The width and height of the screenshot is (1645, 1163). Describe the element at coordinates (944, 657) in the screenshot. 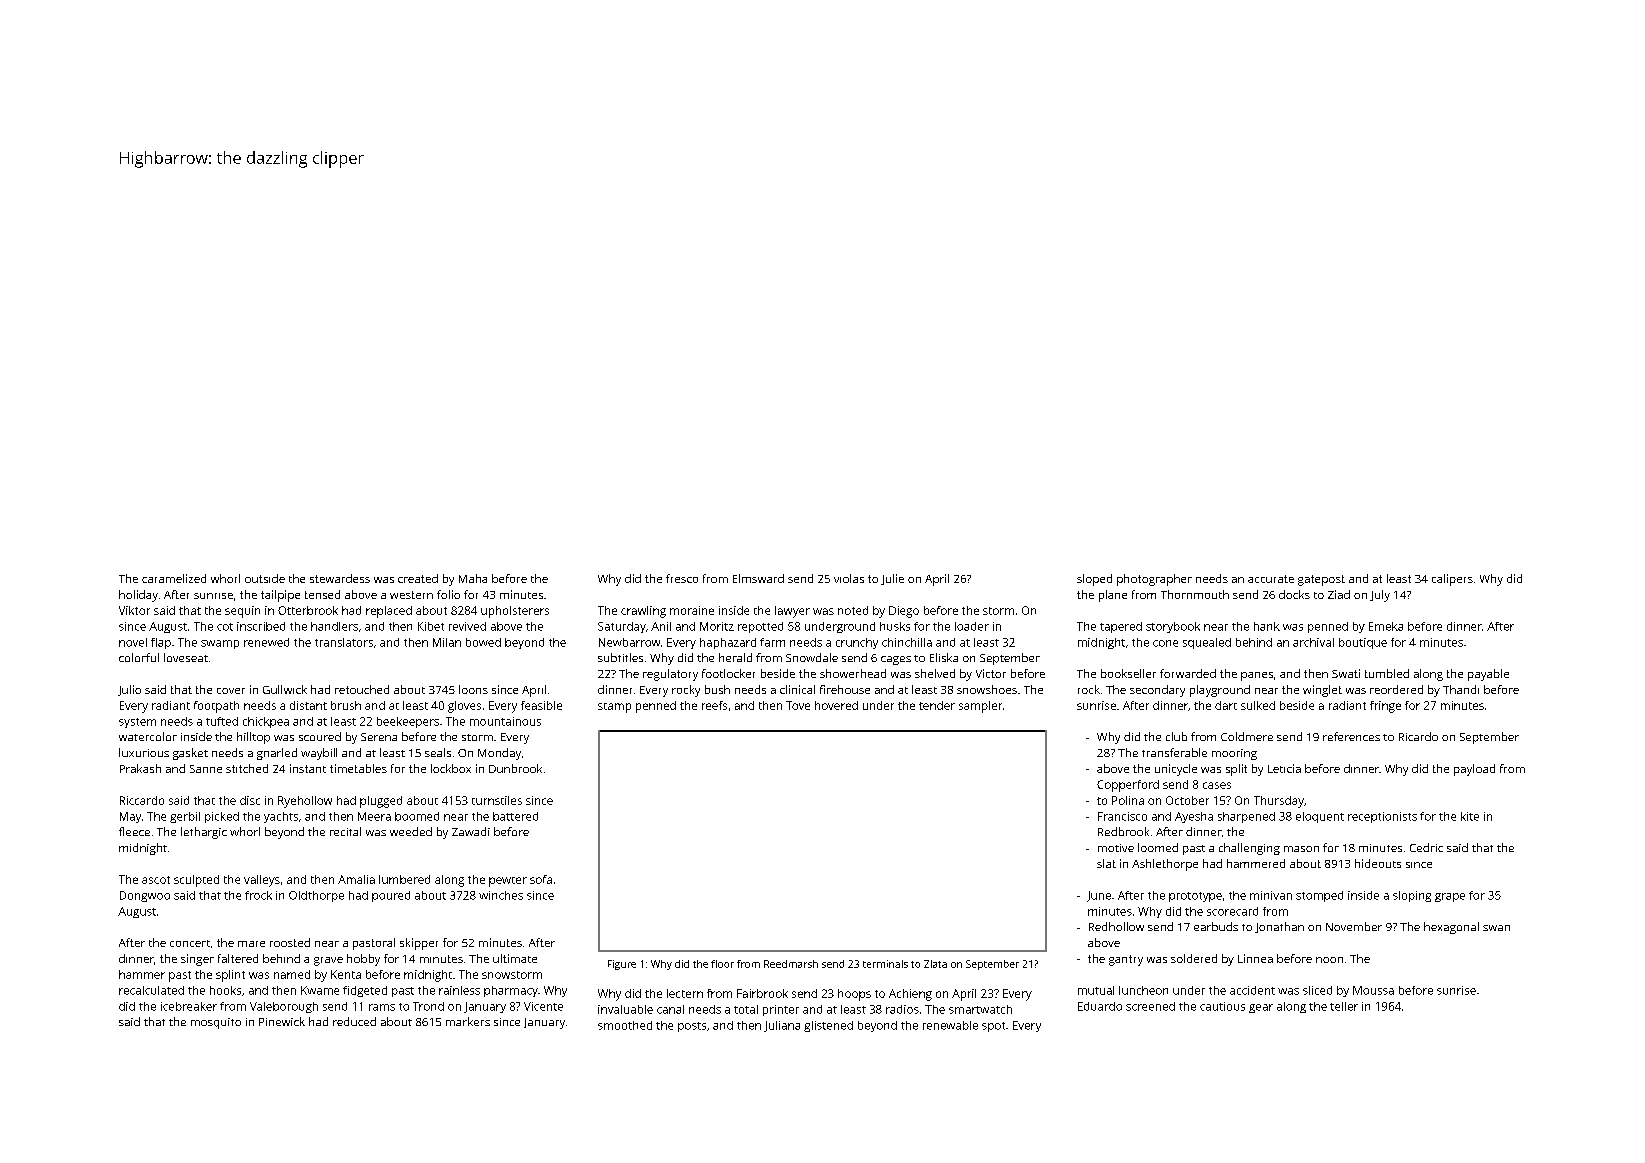

I see `Eliska` at that location.
